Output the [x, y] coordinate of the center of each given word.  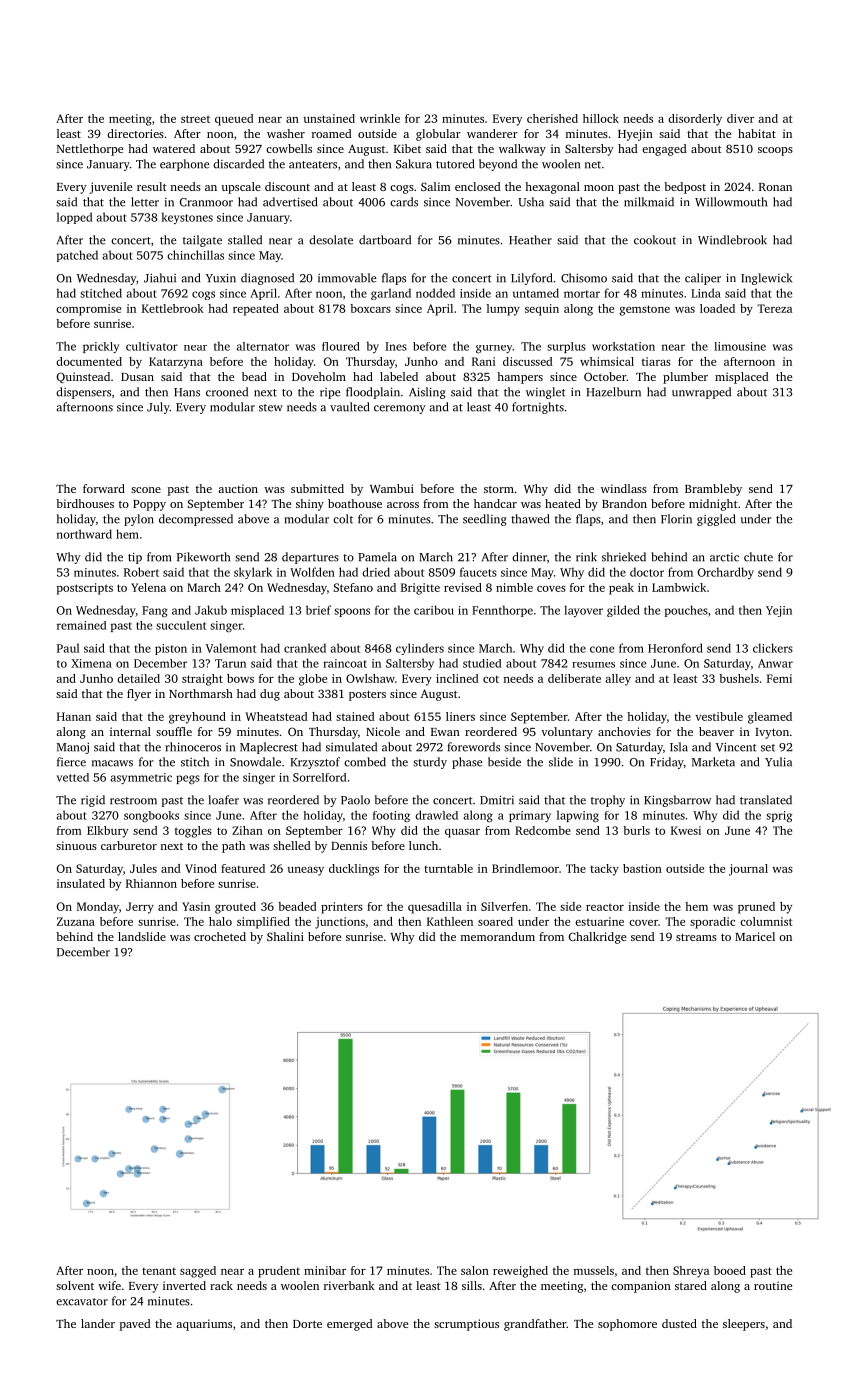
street [195, 119]
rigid [93, 801]
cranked [305, 648]
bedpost [685, 188]
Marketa [713, 762]
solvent [75, 1285]
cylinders [420, 649]
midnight [713, 505]
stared [691, 1285]
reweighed [520, 1272]
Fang [155, 611]
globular [438, 135]
